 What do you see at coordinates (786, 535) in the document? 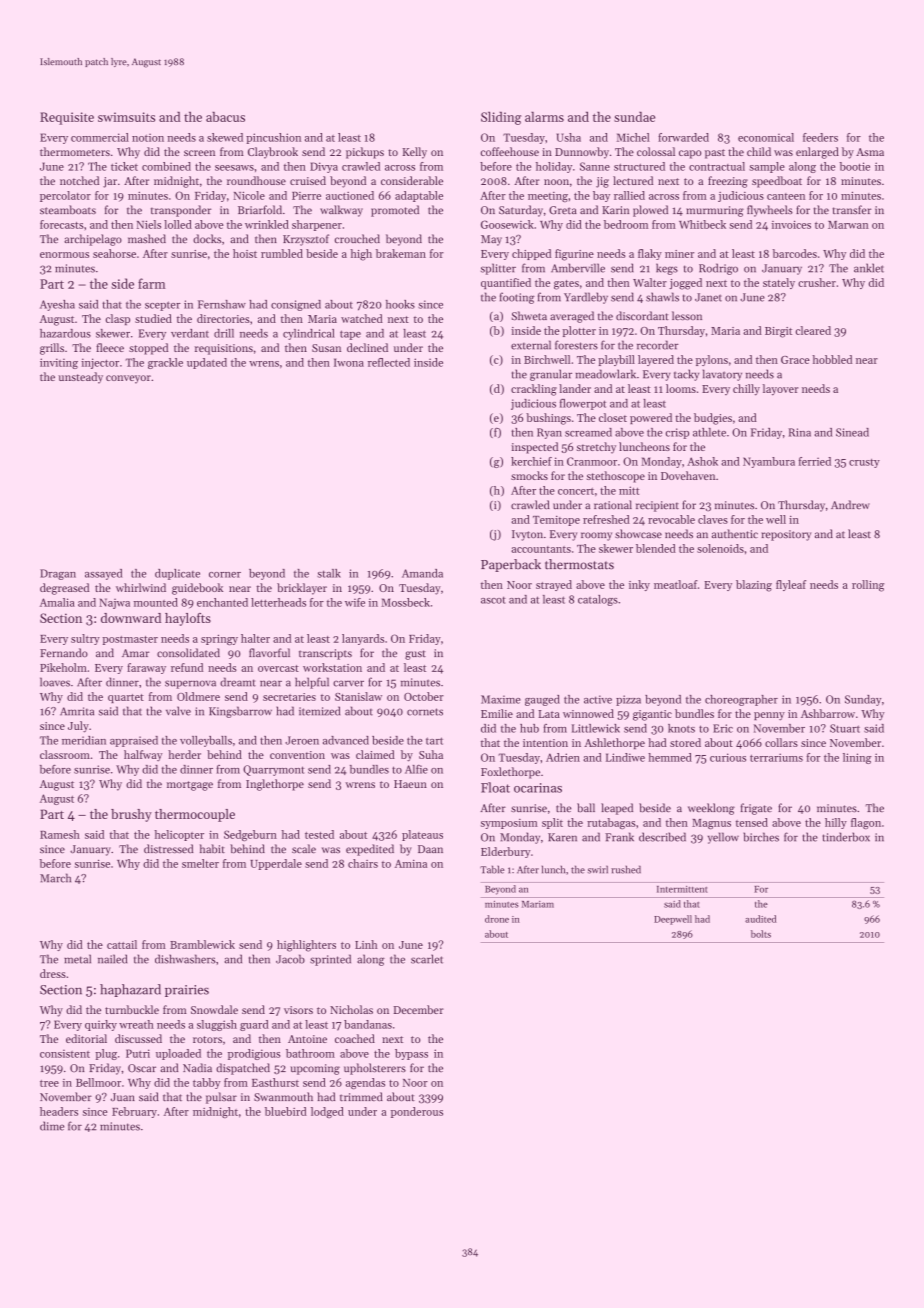
I see `repository` at bounding box center [786, 535].
